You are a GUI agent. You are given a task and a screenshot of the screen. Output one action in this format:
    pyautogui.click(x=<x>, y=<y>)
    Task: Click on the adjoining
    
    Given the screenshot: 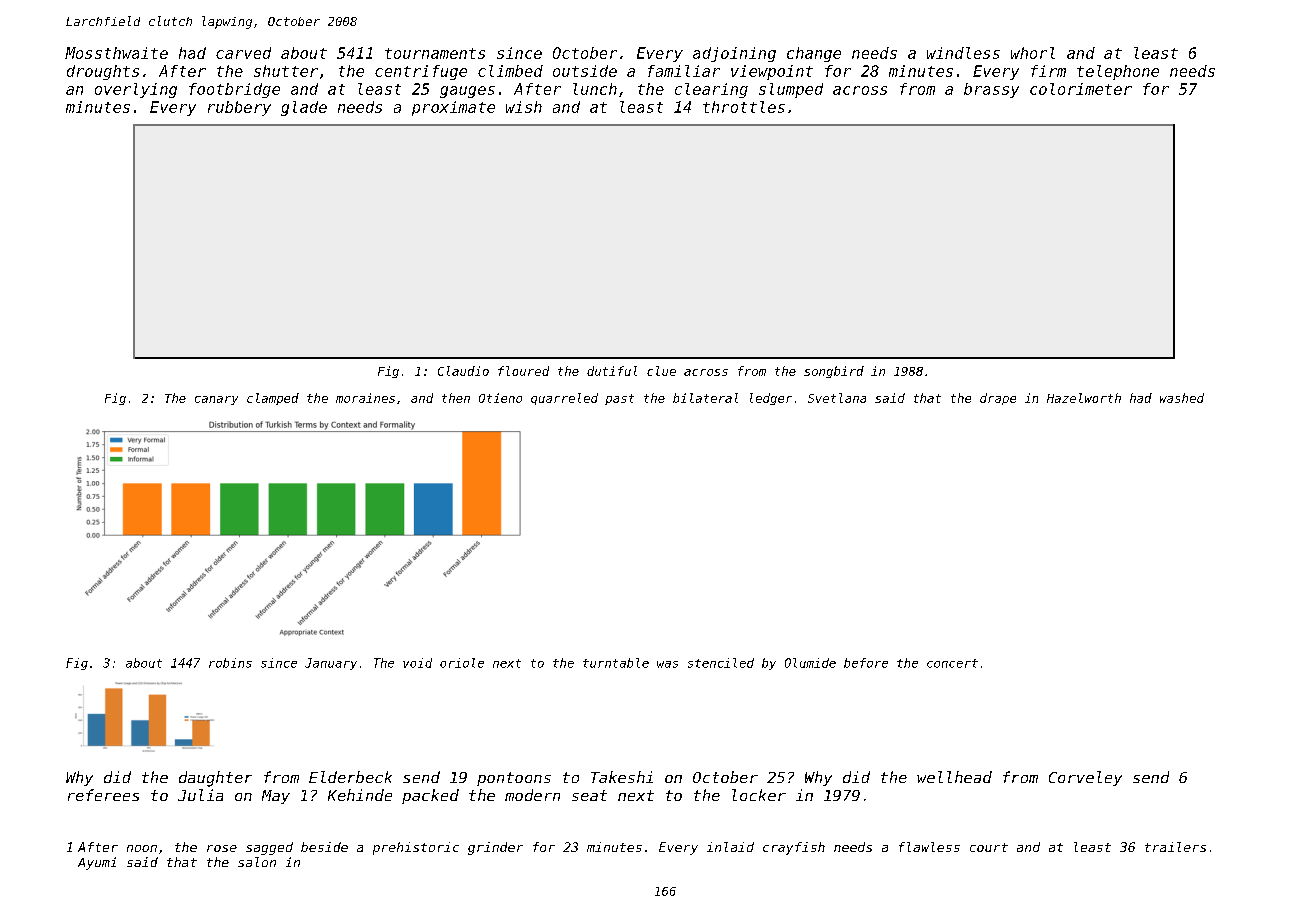 What is the action you would take?
    pyautogui.click(x=734, y=54)
